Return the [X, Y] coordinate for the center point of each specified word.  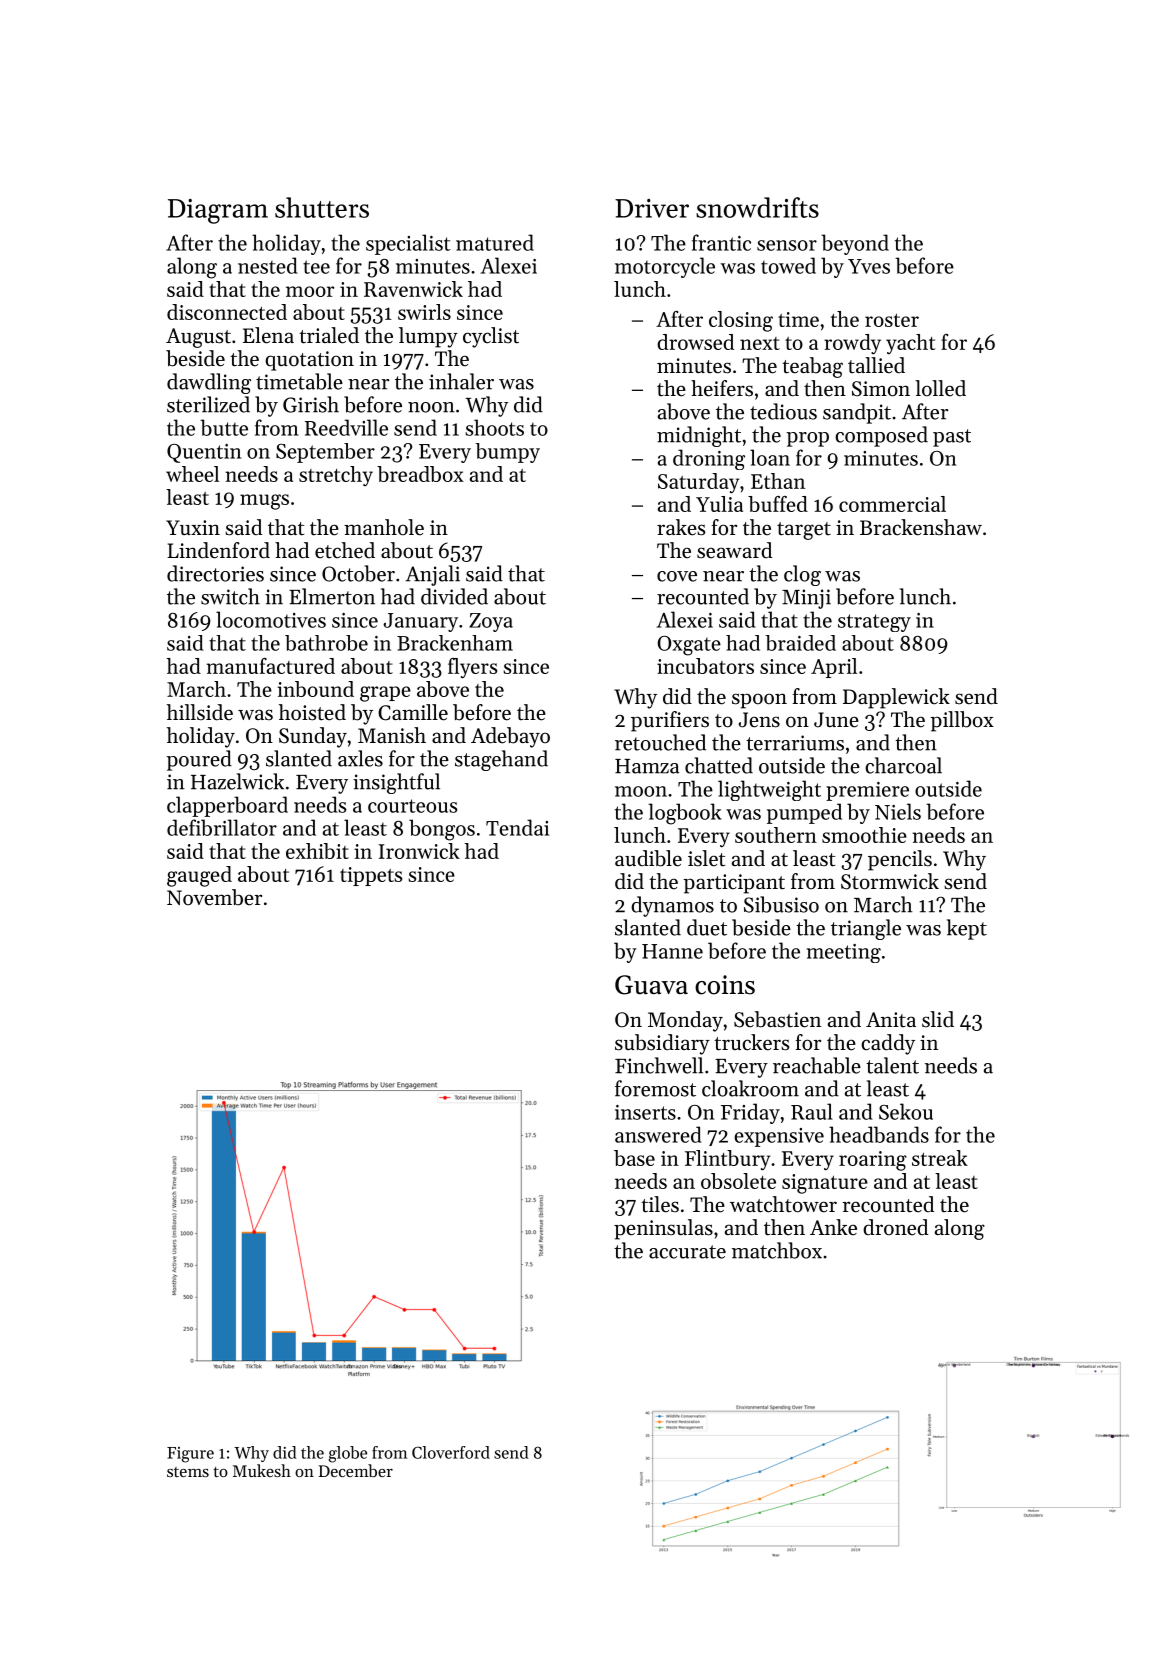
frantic [721, 242]
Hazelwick [237, 781]
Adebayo [510, 737]
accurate [687, 1252]
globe [348, 1454]
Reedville [346, 427]
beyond [855, 244]
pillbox [962, 721]
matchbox [777, 1250]
